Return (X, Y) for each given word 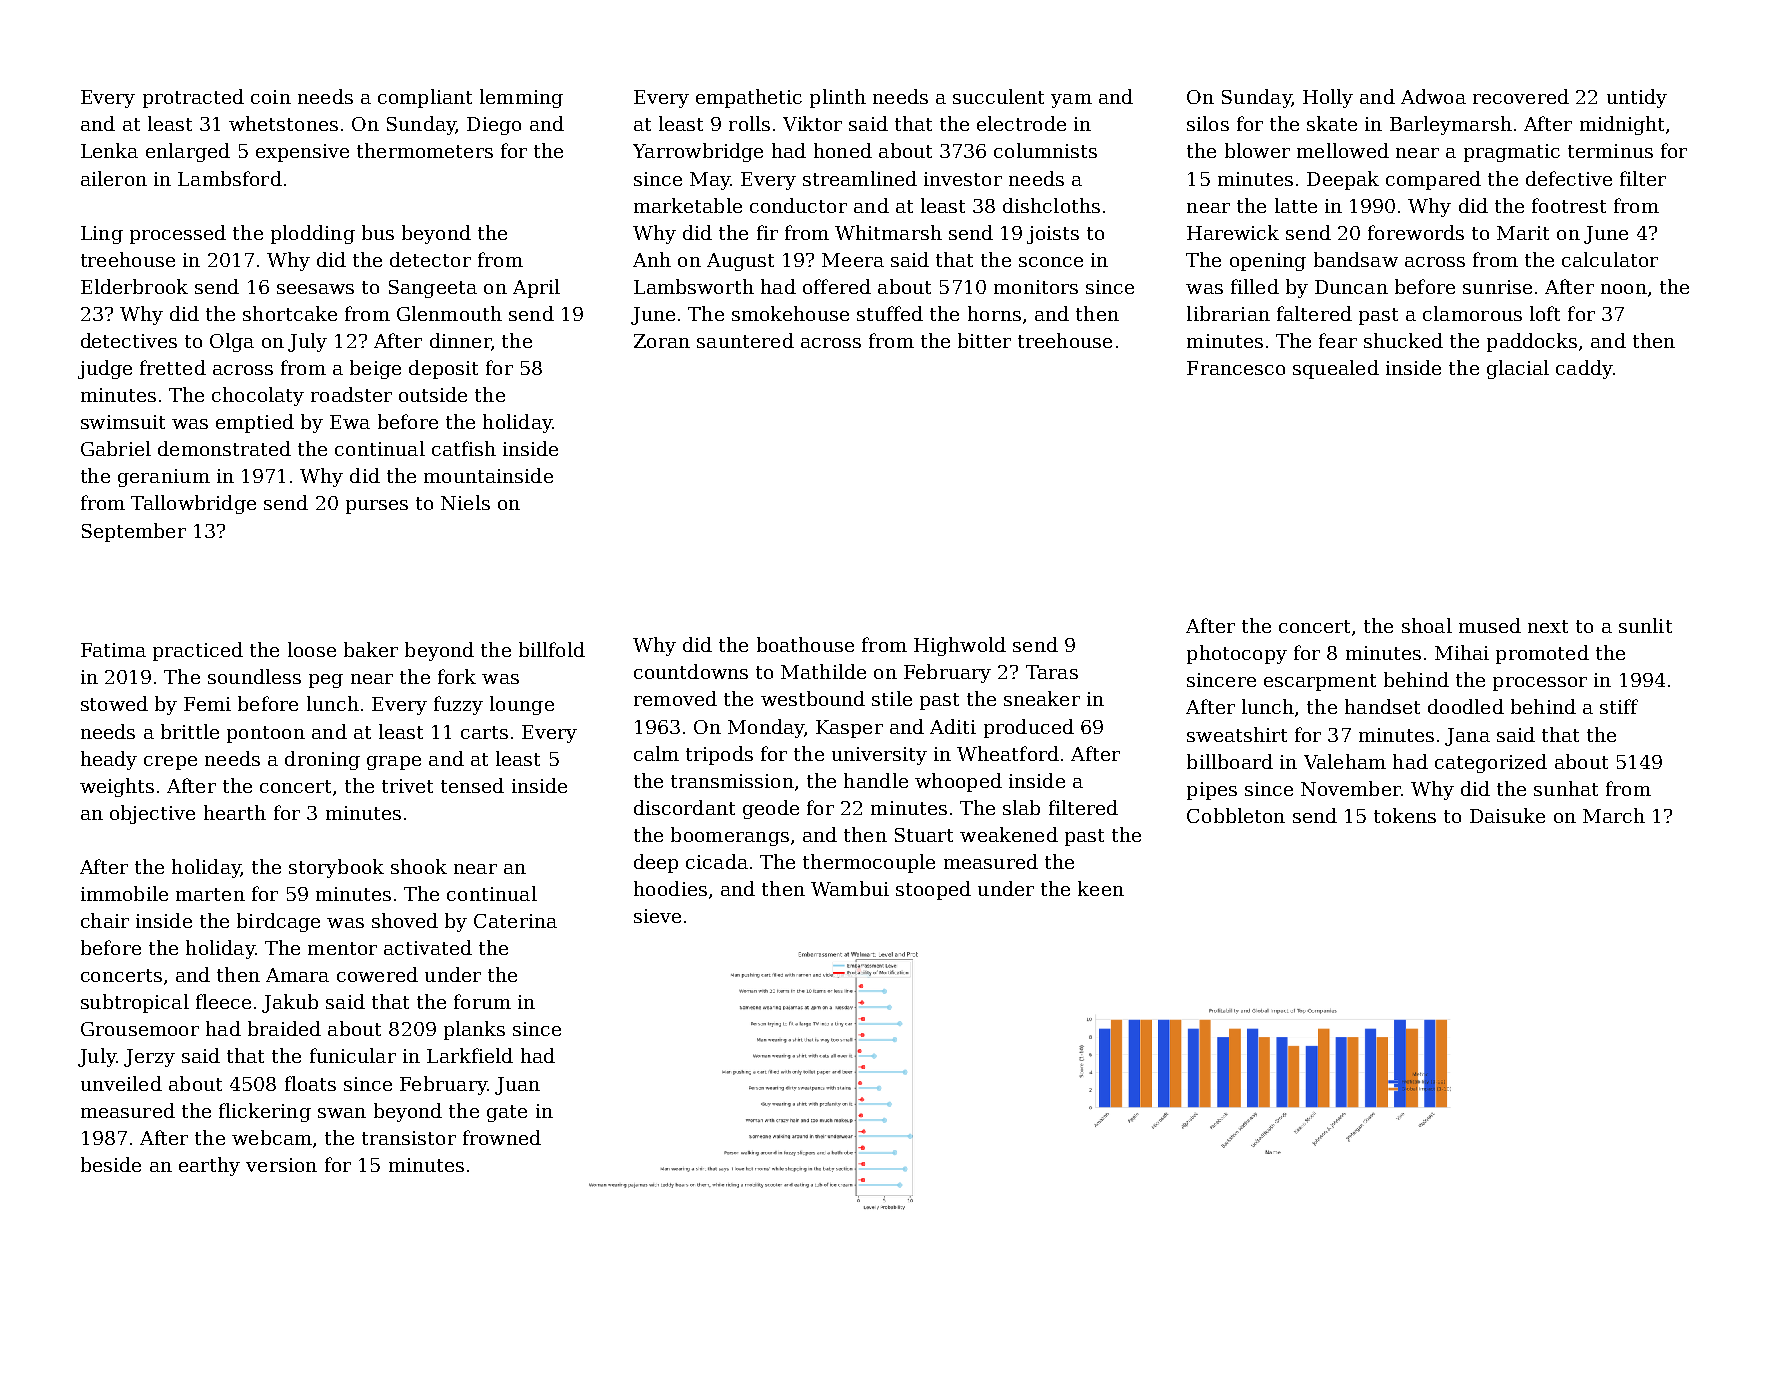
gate (507, 1113)
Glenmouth (449, 313)
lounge (522, 705)
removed (675, 698)
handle (876, 780)
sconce (1051, 262)
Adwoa (1433, 96)
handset (1382, 706)
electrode (1021, 123)
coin (271, 97)
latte (1296, 205)
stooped (933, 890)
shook (419, 866)
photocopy (1237, 654)
